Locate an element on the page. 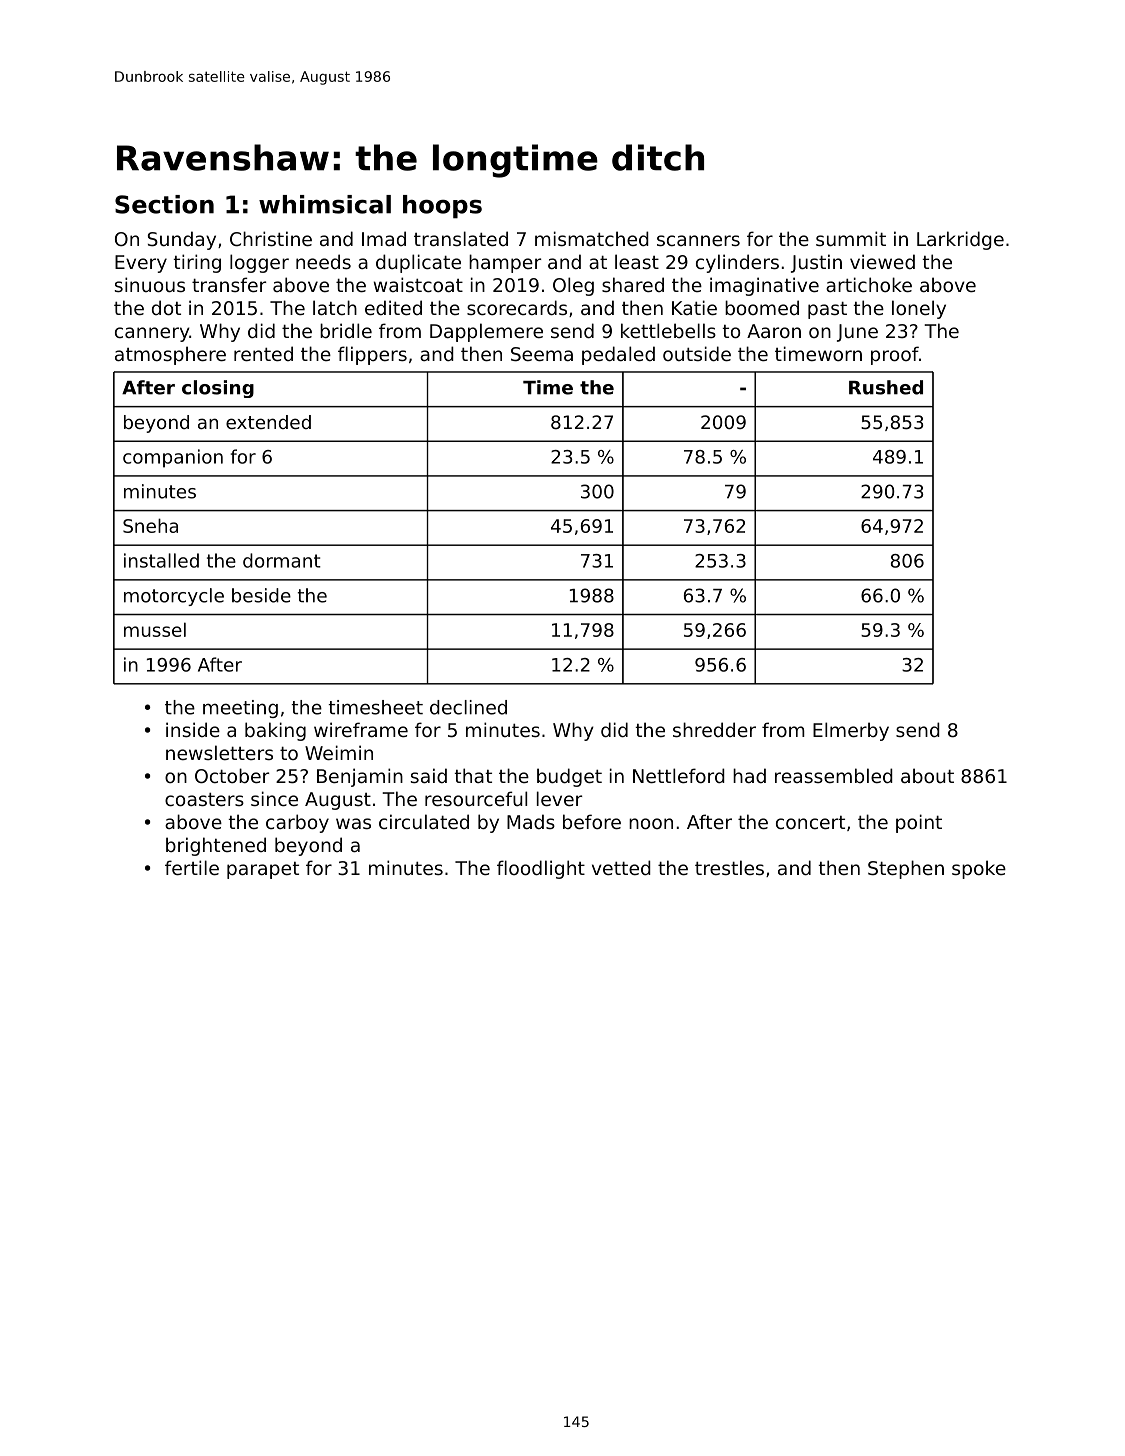 This document has width=1125, height=1456. Sneha is located at coordinates (150, 525).
